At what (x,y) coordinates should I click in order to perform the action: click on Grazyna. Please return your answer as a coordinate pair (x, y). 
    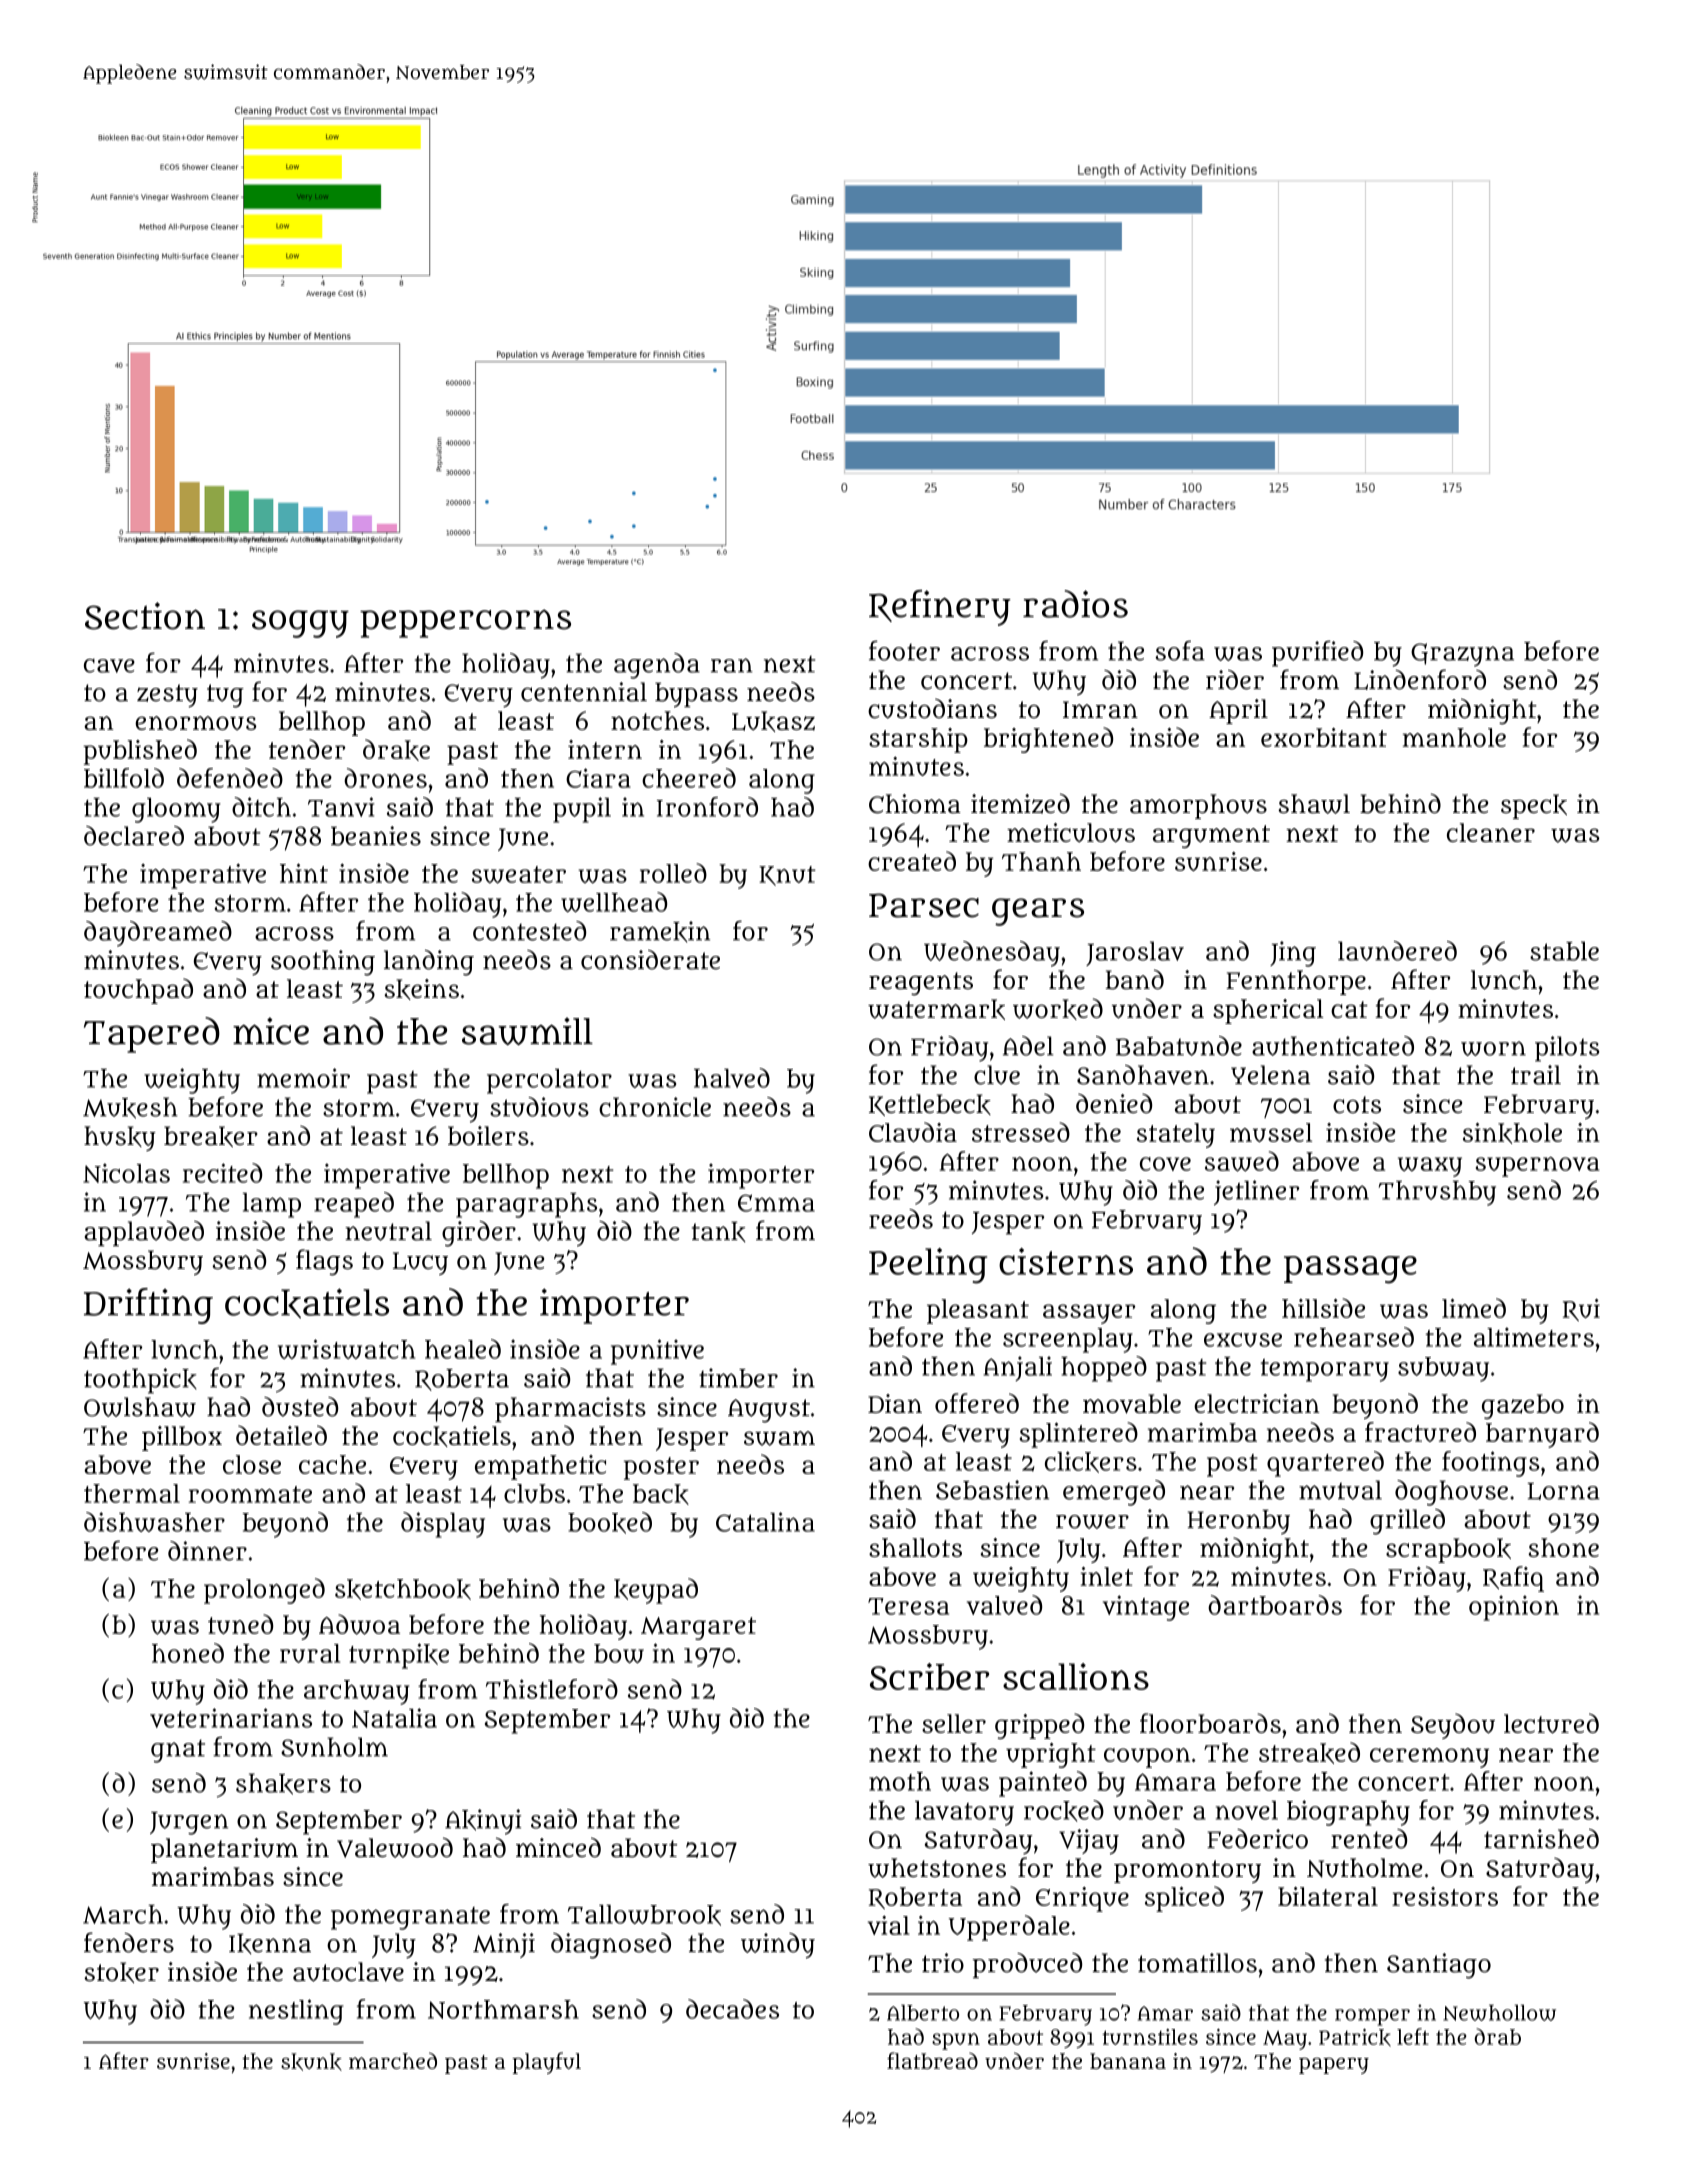
    Looking at the image, I should click on (1462, 655).
